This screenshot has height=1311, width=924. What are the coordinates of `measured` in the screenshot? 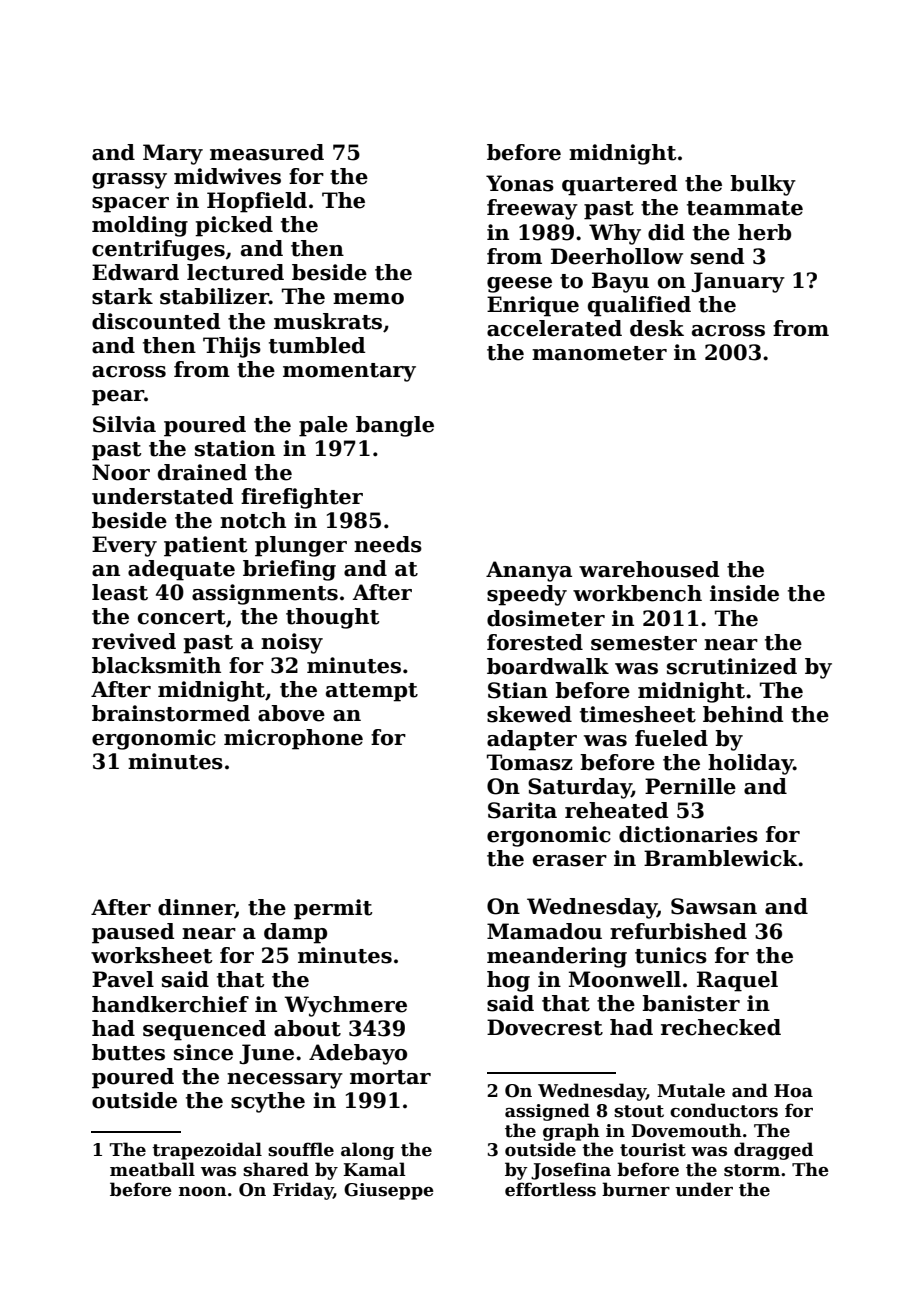 It's located at (267, 152).
